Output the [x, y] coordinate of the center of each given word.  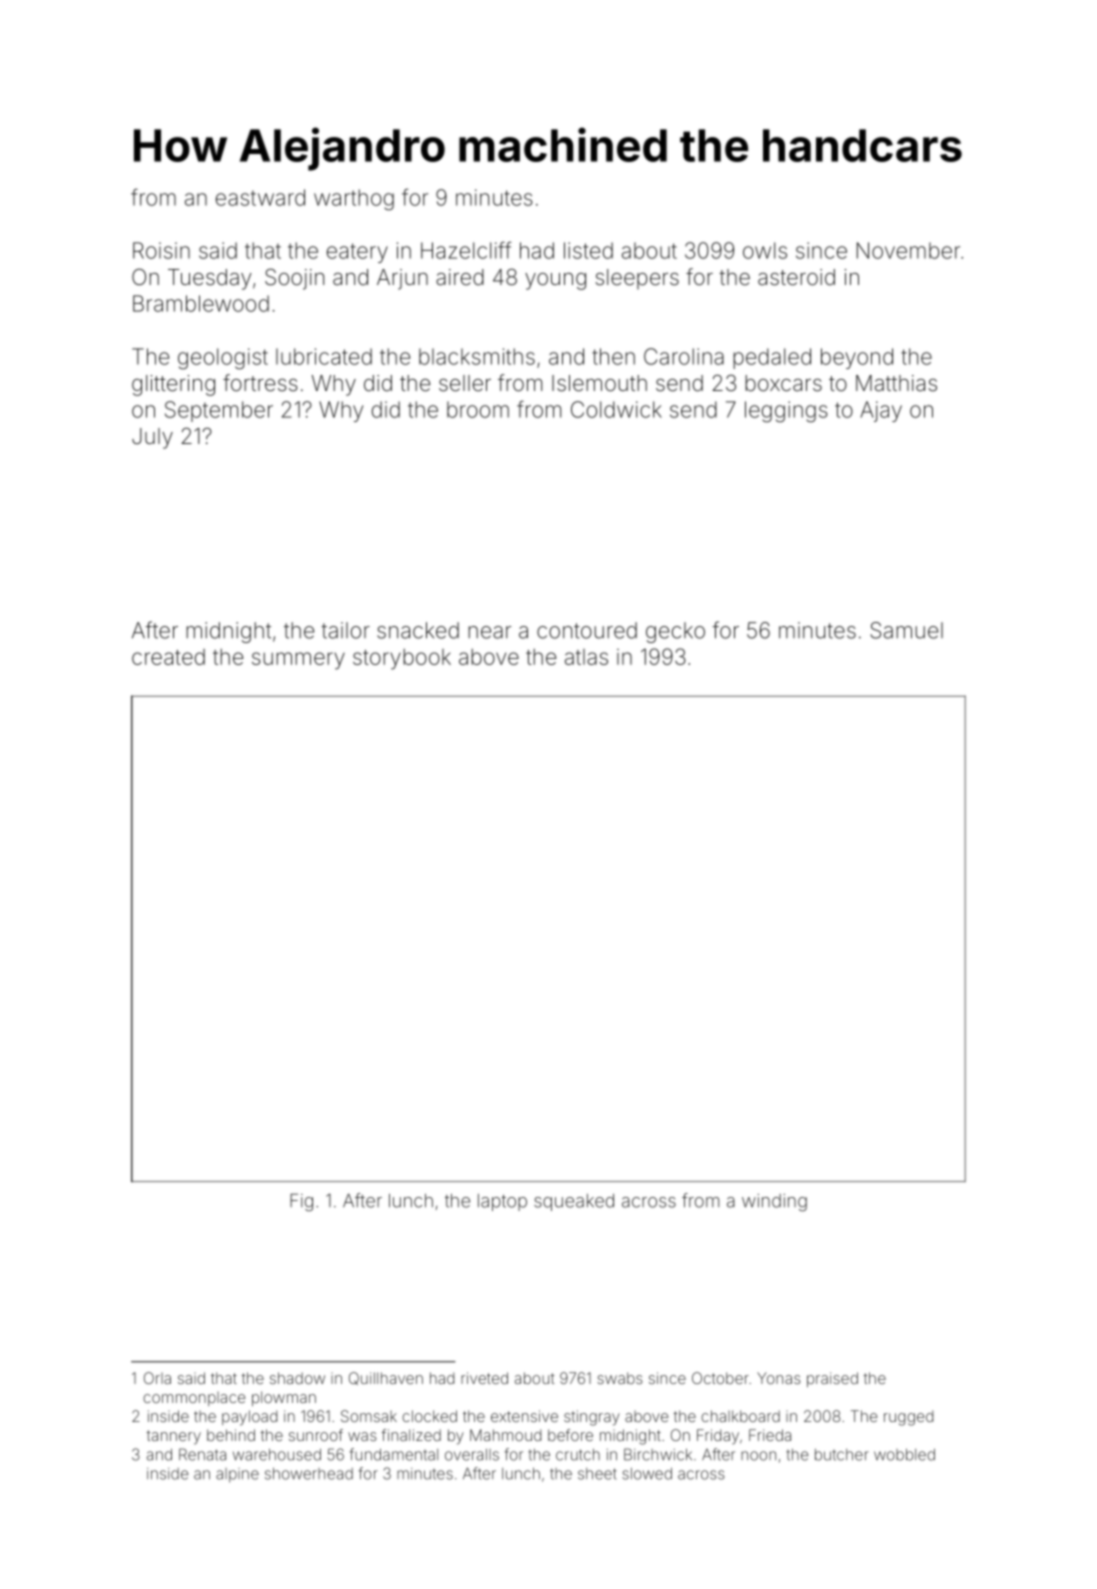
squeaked [574, 1202]
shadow [297, 1378]
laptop [502, 1202]
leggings [786, 412]
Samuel [906, 630]
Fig [301, 1202]
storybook [402, 659]
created [168, 657]
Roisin [161, 250]
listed [588, 250]
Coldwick [616, 409]
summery [298, 661]
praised [832, 1379]
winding [774, 1202]
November [908, 250]
